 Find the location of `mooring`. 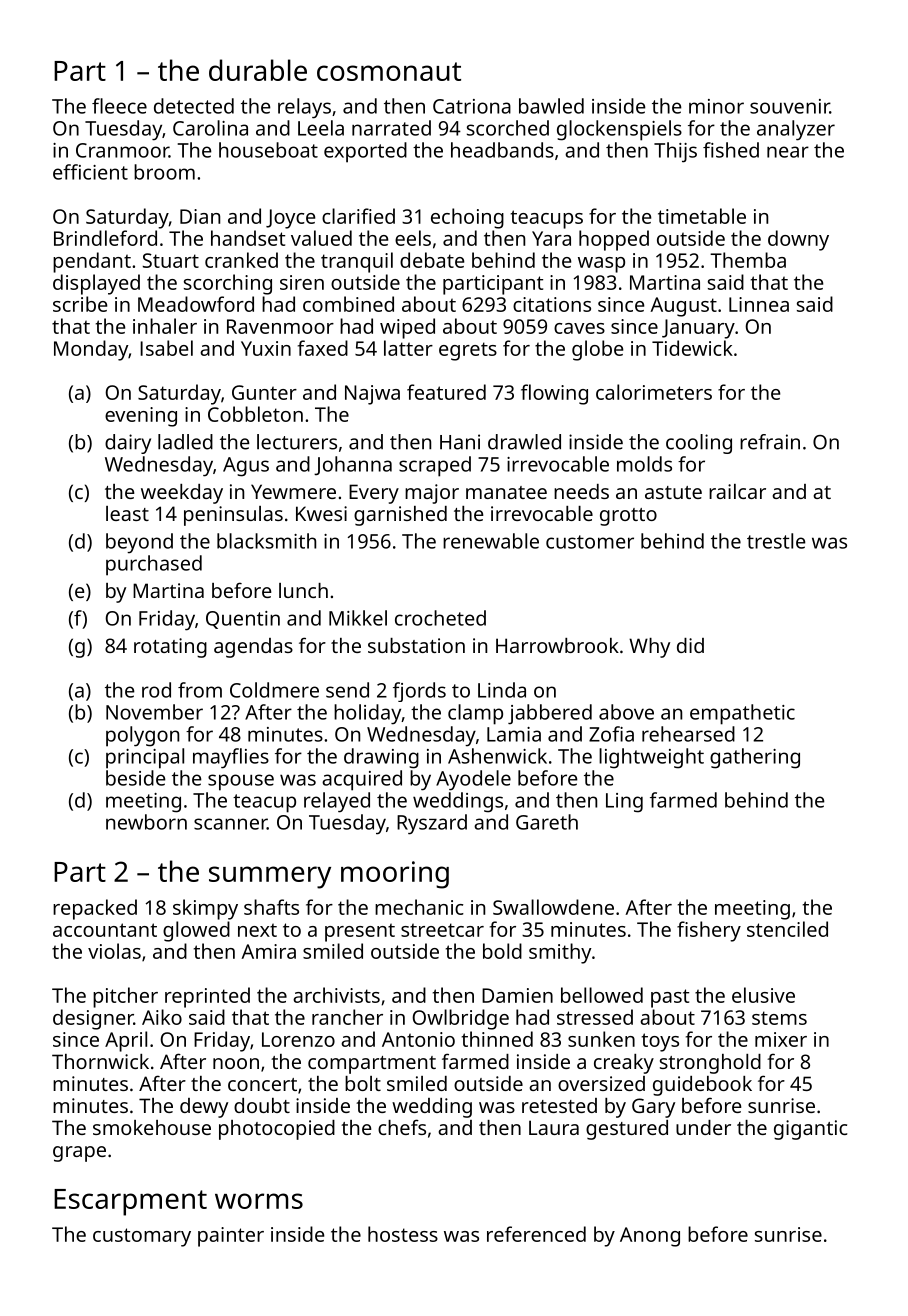

mooring is located at coordinates (395, 875).
